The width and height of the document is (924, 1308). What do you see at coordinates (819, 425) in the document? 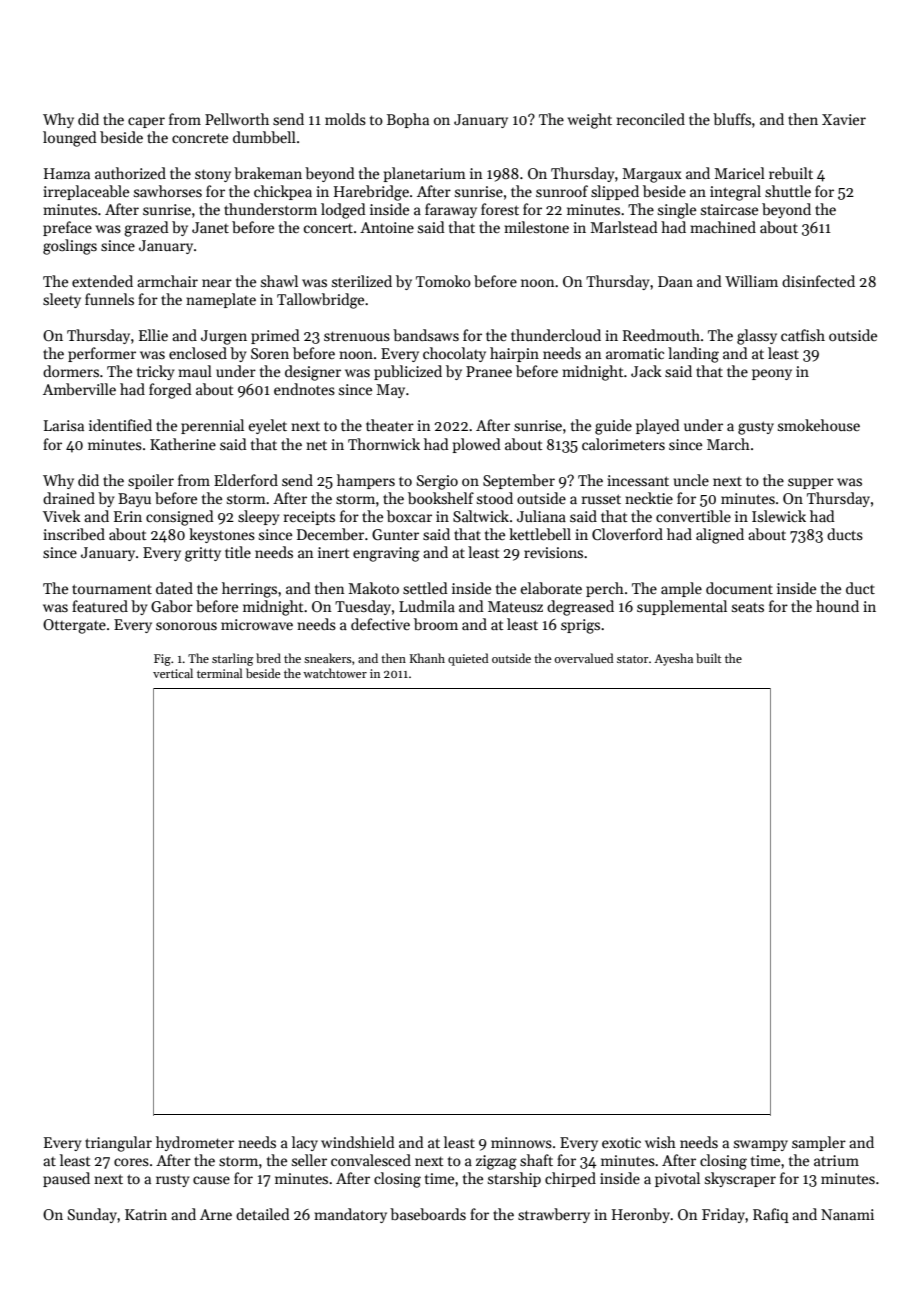
I see `smokehouse` at bounding box center [819, 425].
